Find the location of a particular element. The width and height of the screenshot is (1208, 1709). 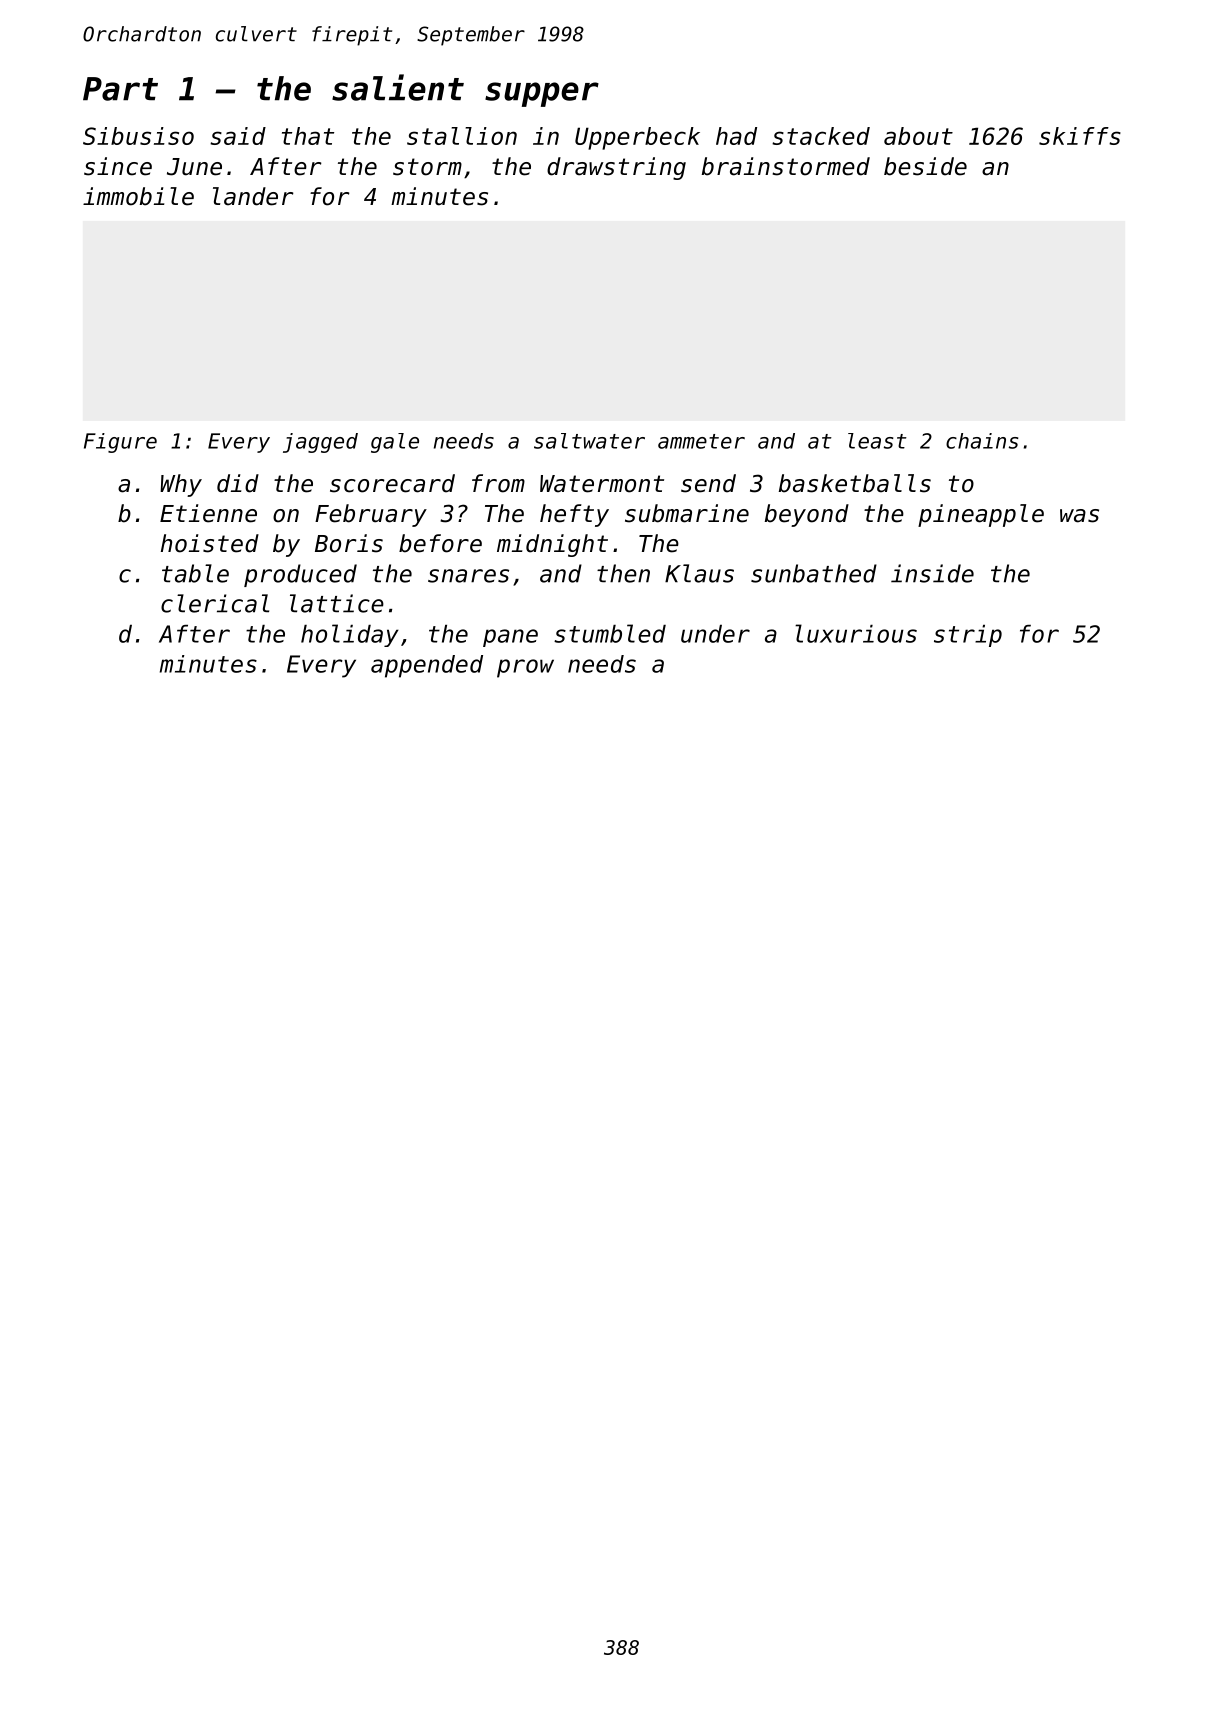

drawstring is located at coordinates (616, 168).
